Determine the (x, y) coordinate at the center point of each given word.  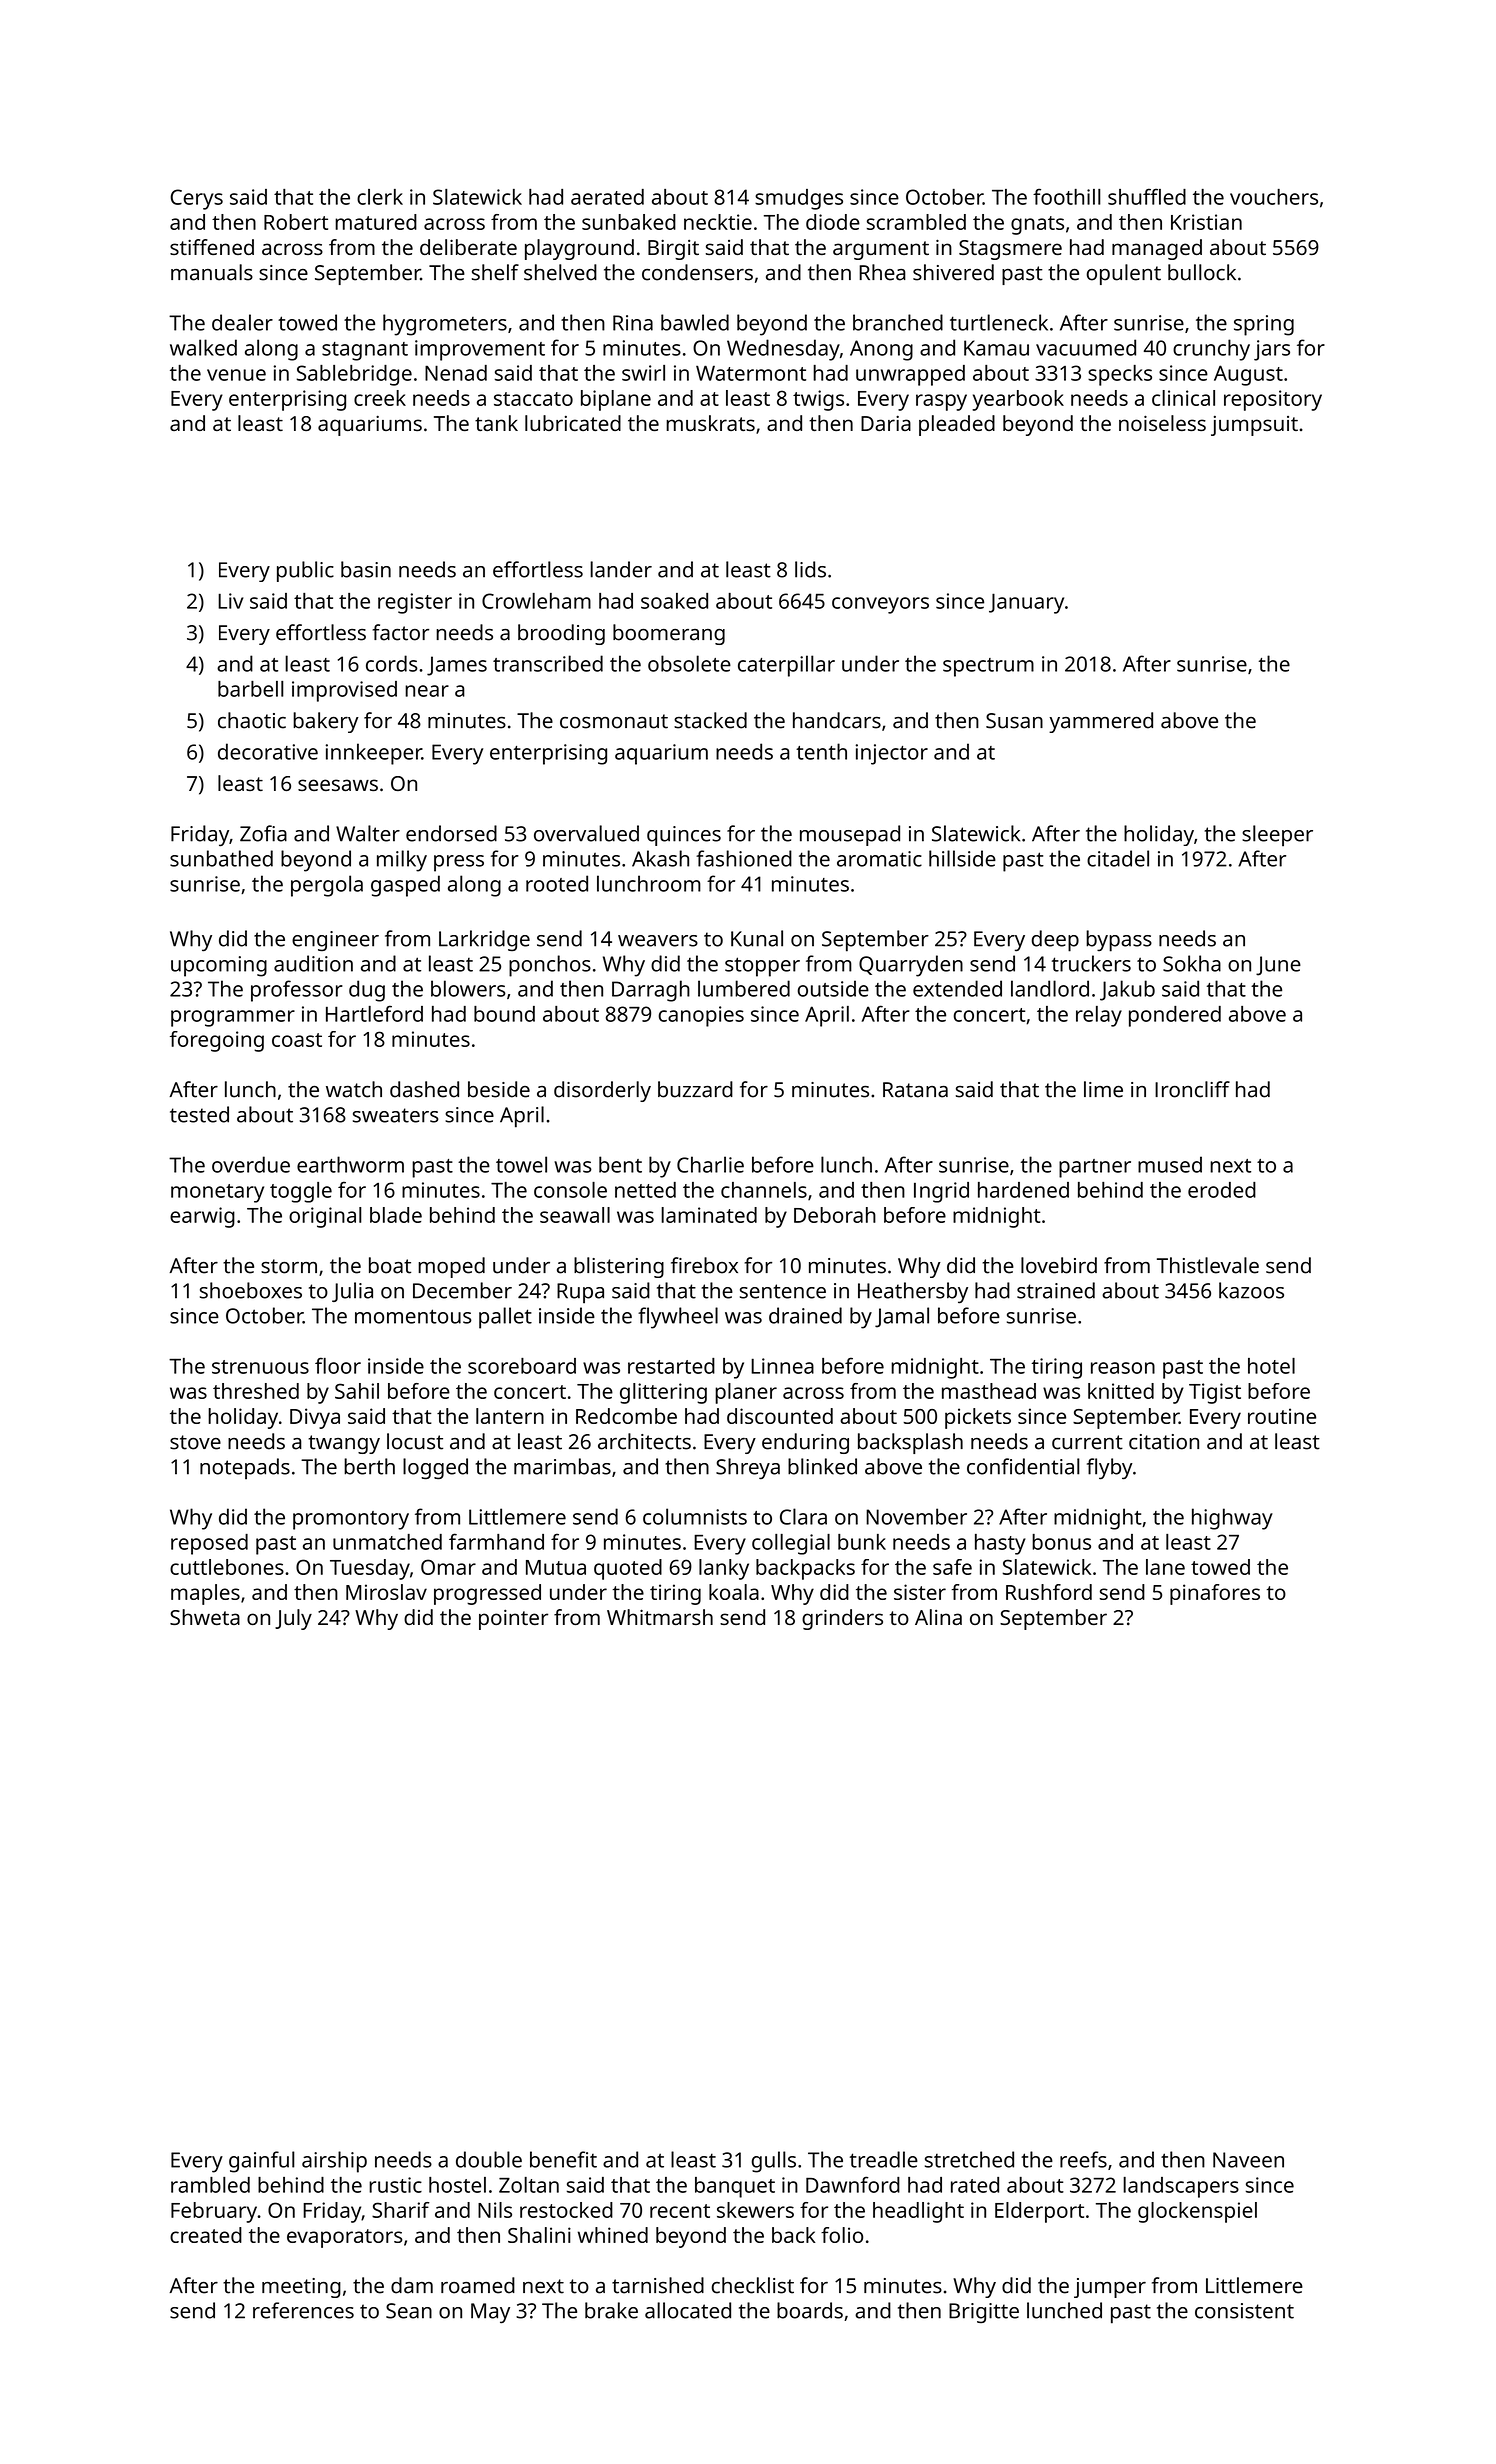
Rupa (580, 1293)
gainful (262, 2162)
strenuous (260, 1367)
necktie (718, 222)
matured (376, 222)
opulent (1124, 274)
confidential (1023, 1466)
